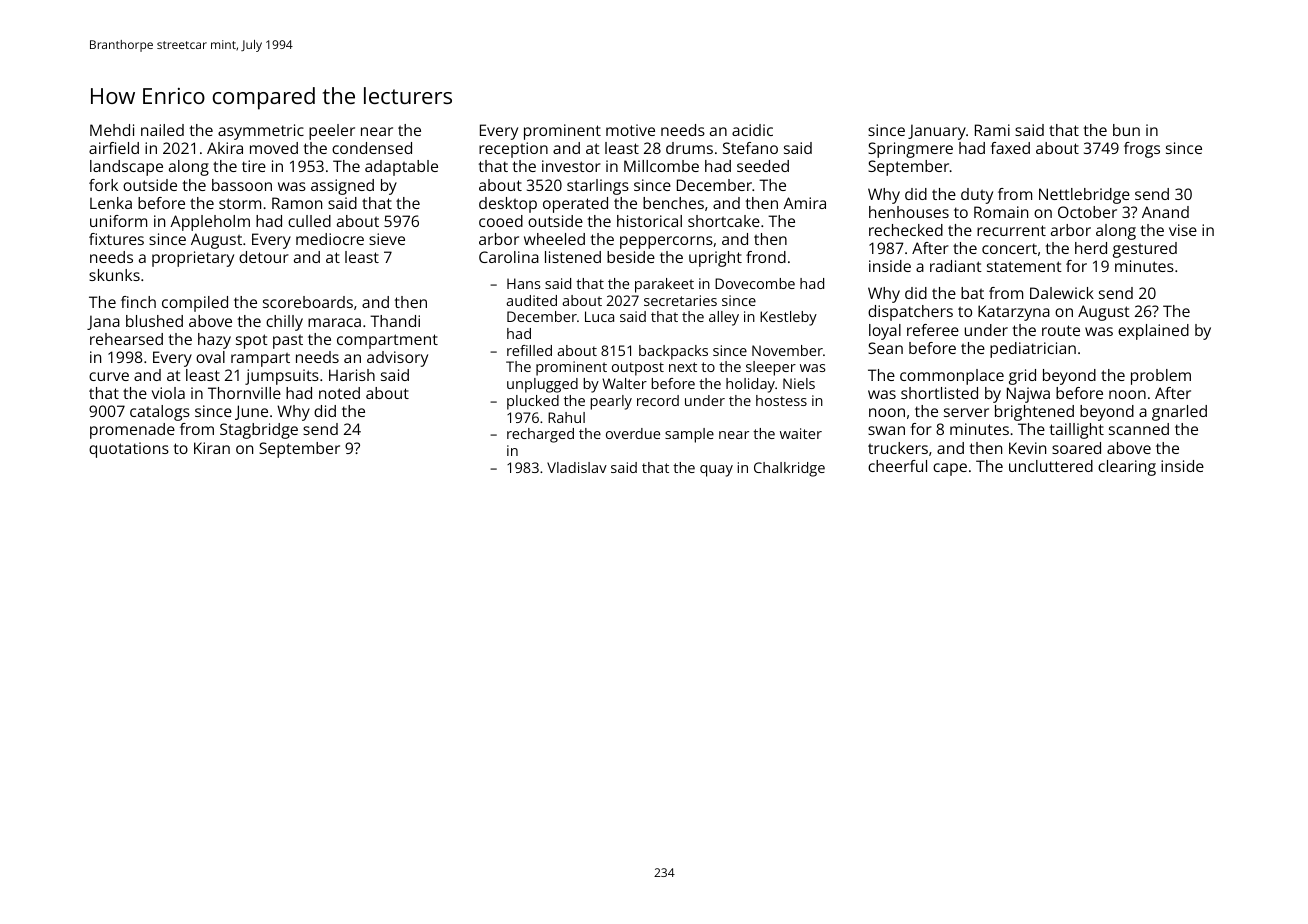  Describe the element at coordinates (649, 221) in the screenshot. I see `historical` at that location.
